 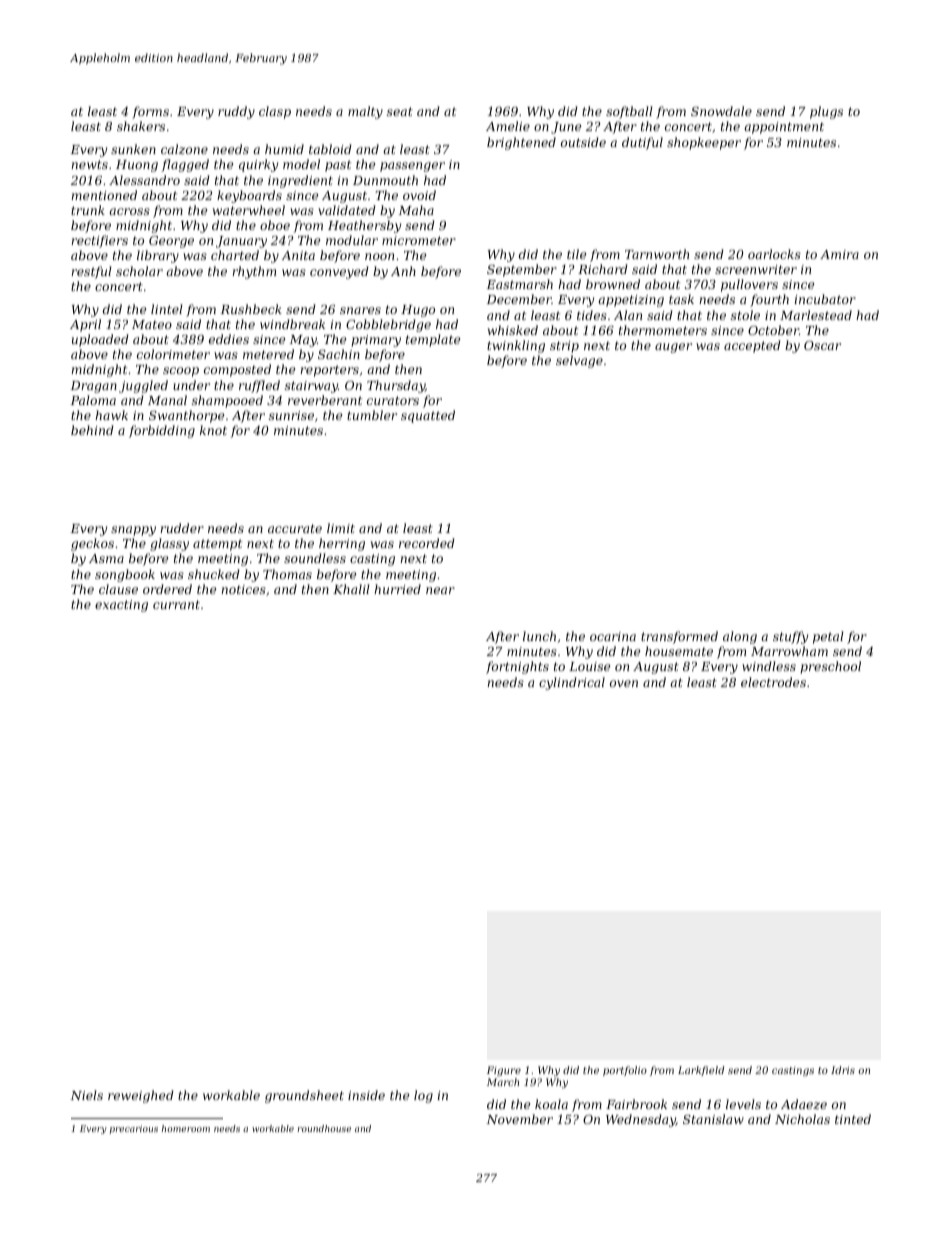 What do you see at coordinates (104, 195) in the document?
I see `mentioned` at bounding box center [104, 195].
